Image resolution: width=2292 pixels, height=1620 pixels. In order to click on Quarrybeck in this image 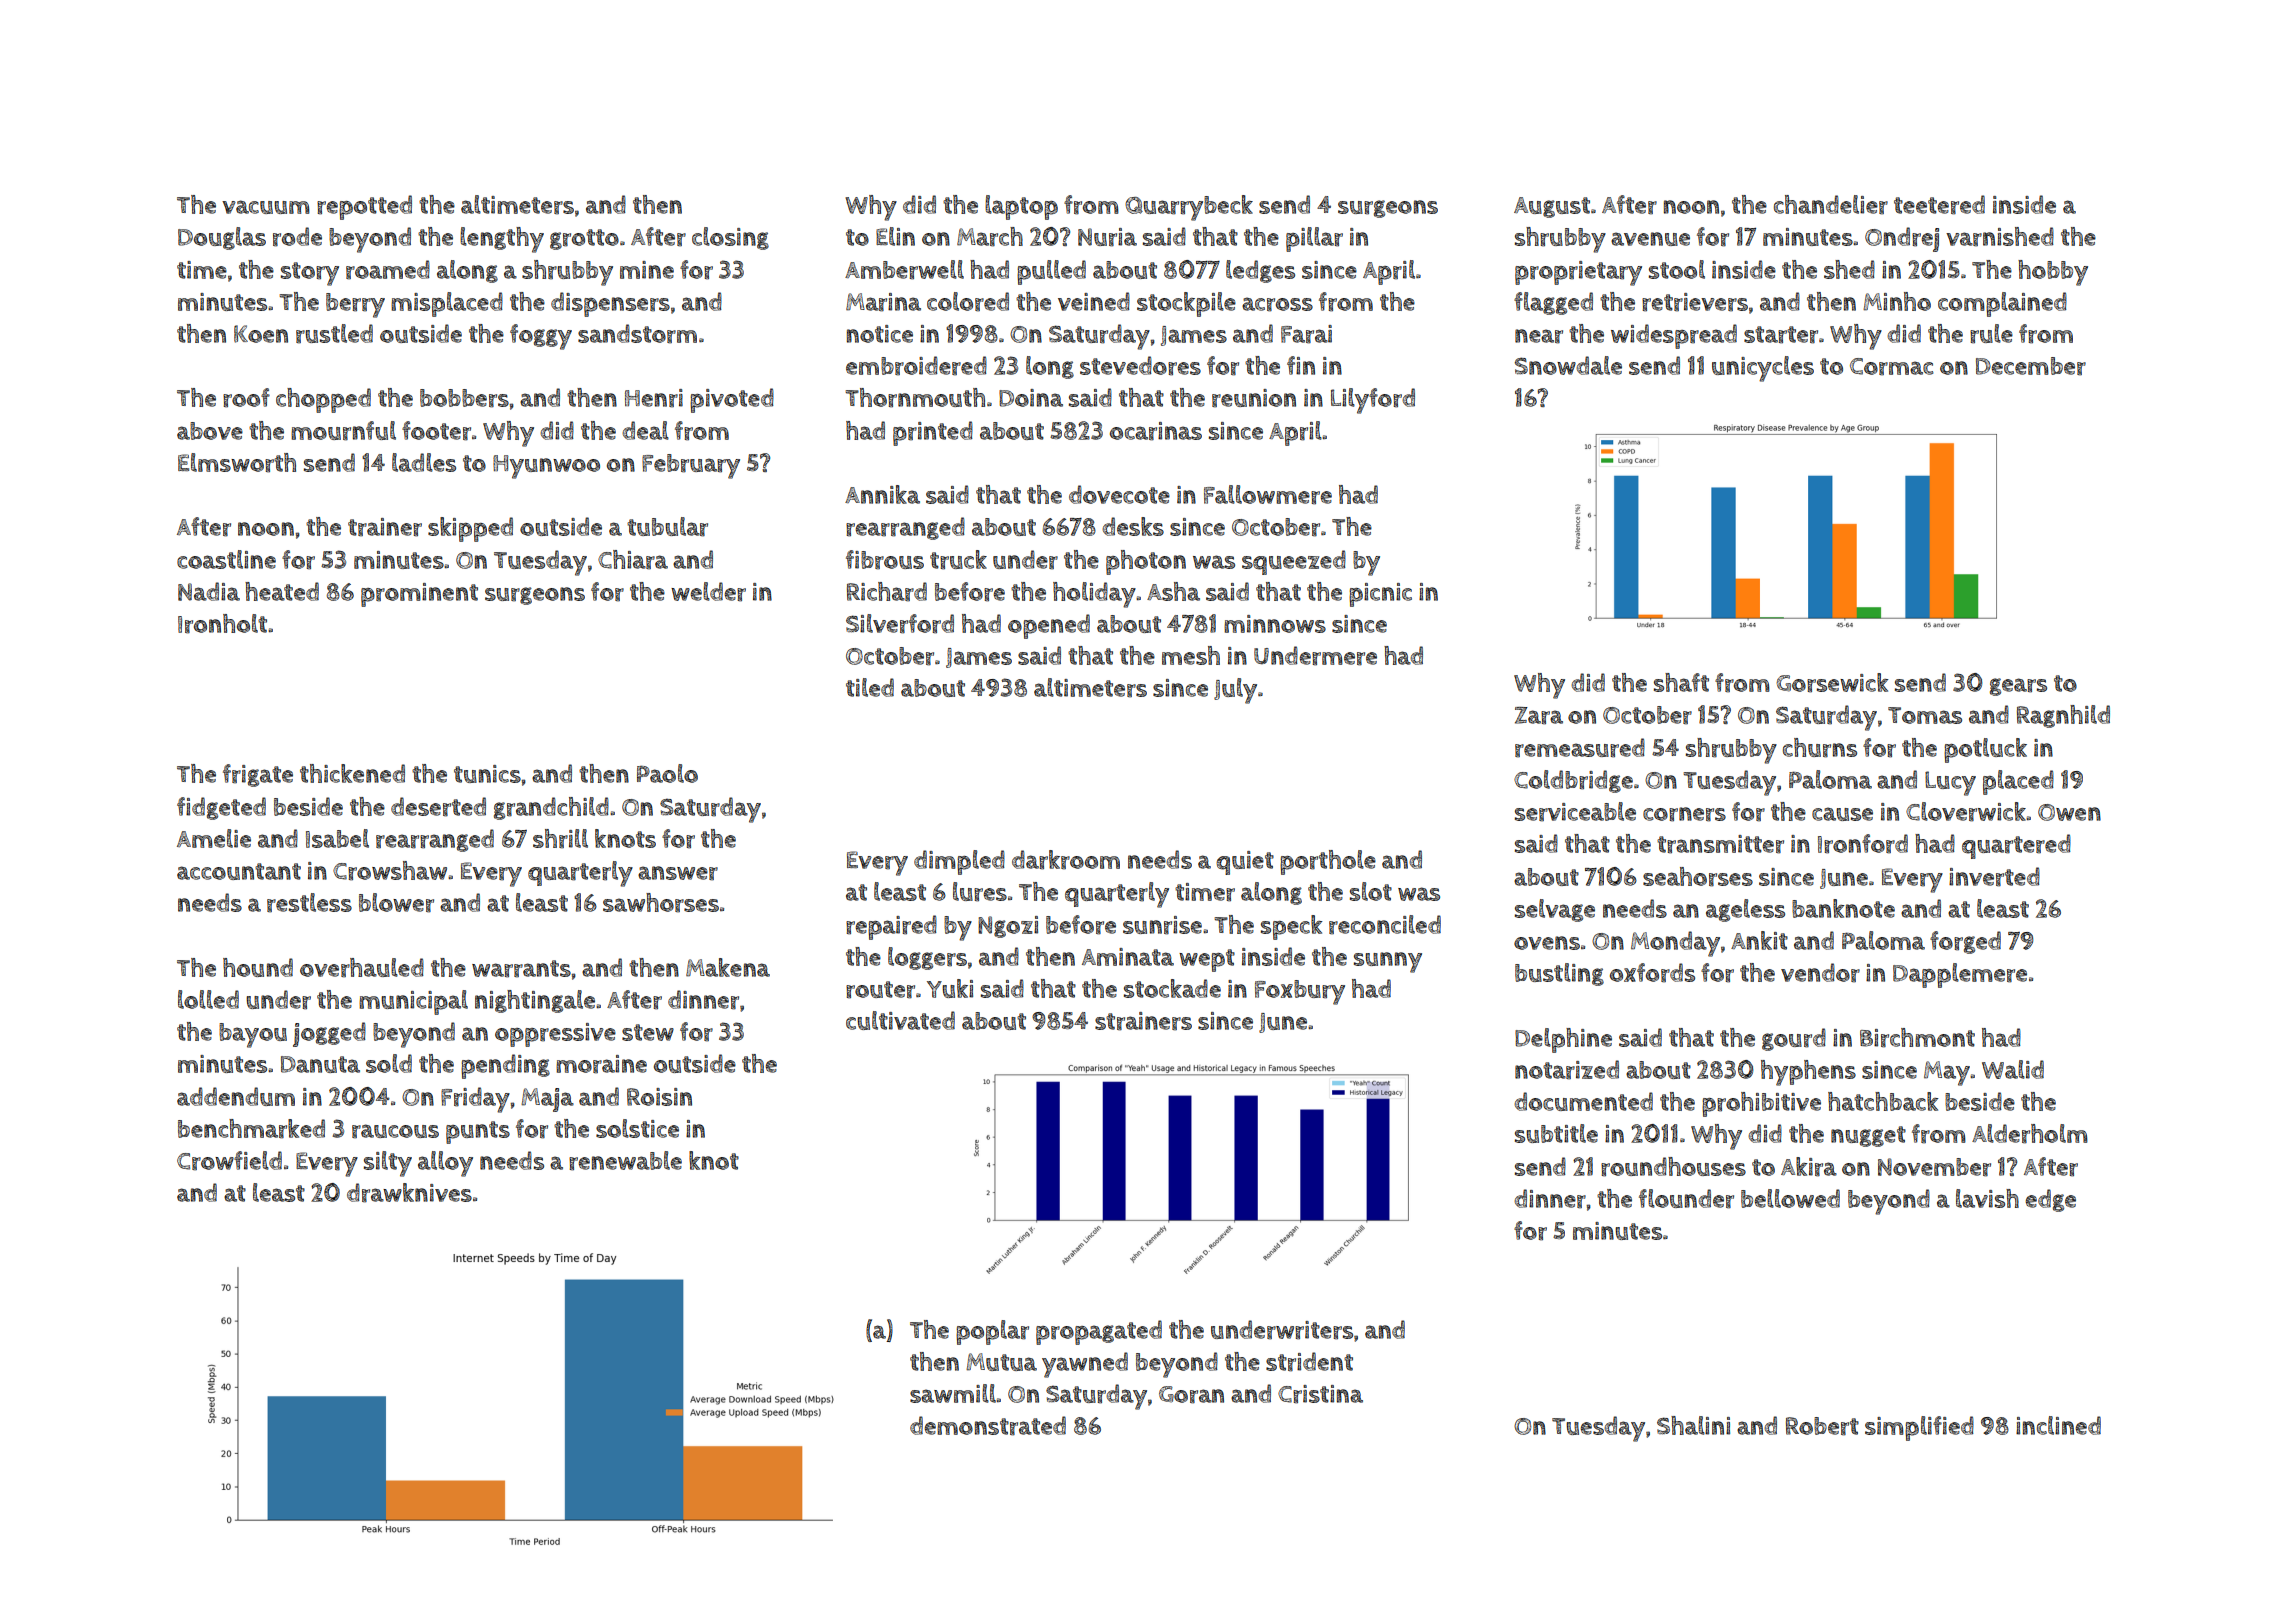, I will do `click(1189, 208)`.
